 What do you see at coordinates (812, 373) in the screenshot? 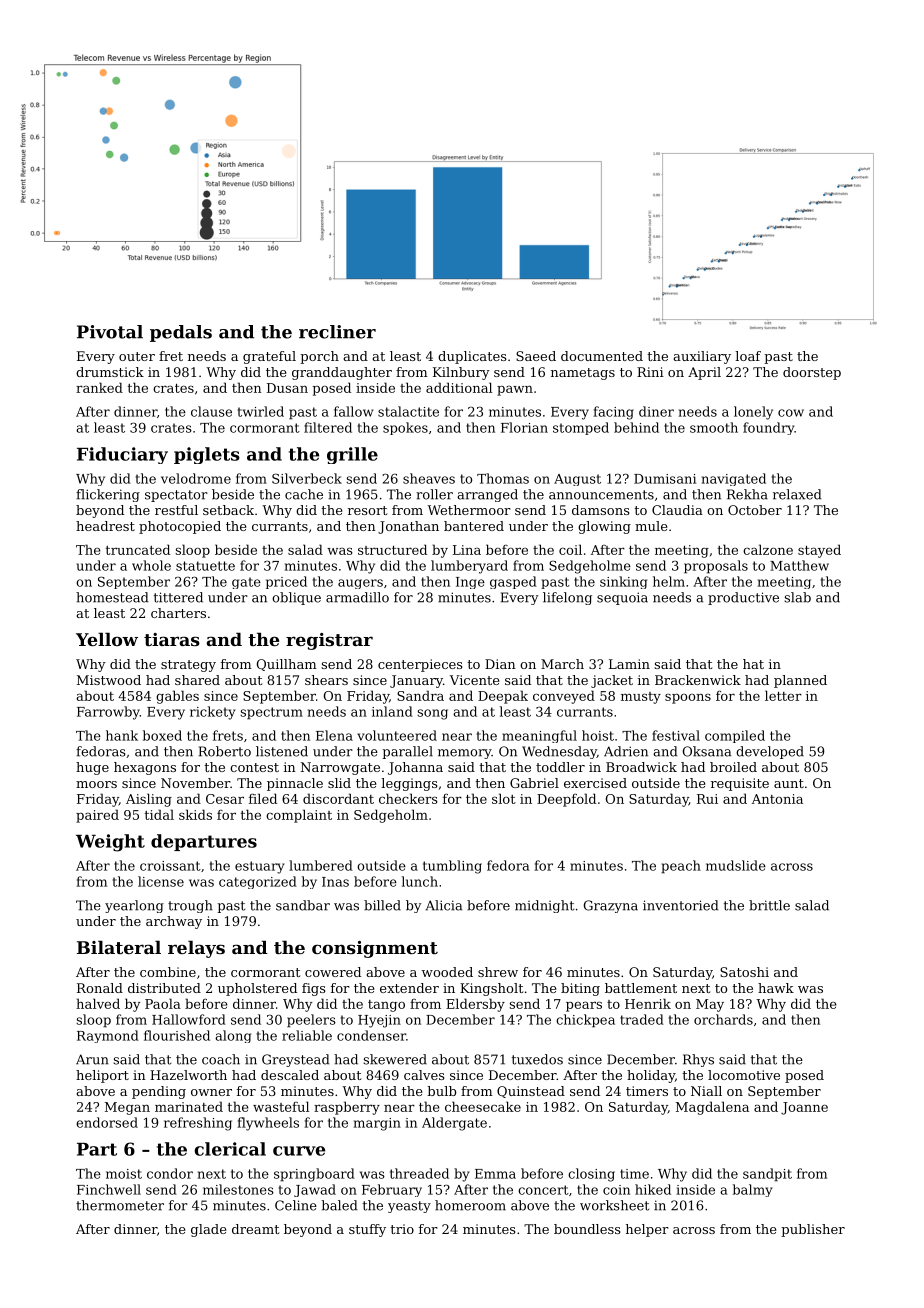
I see `doorstep` at bounding box center [812, 373].
